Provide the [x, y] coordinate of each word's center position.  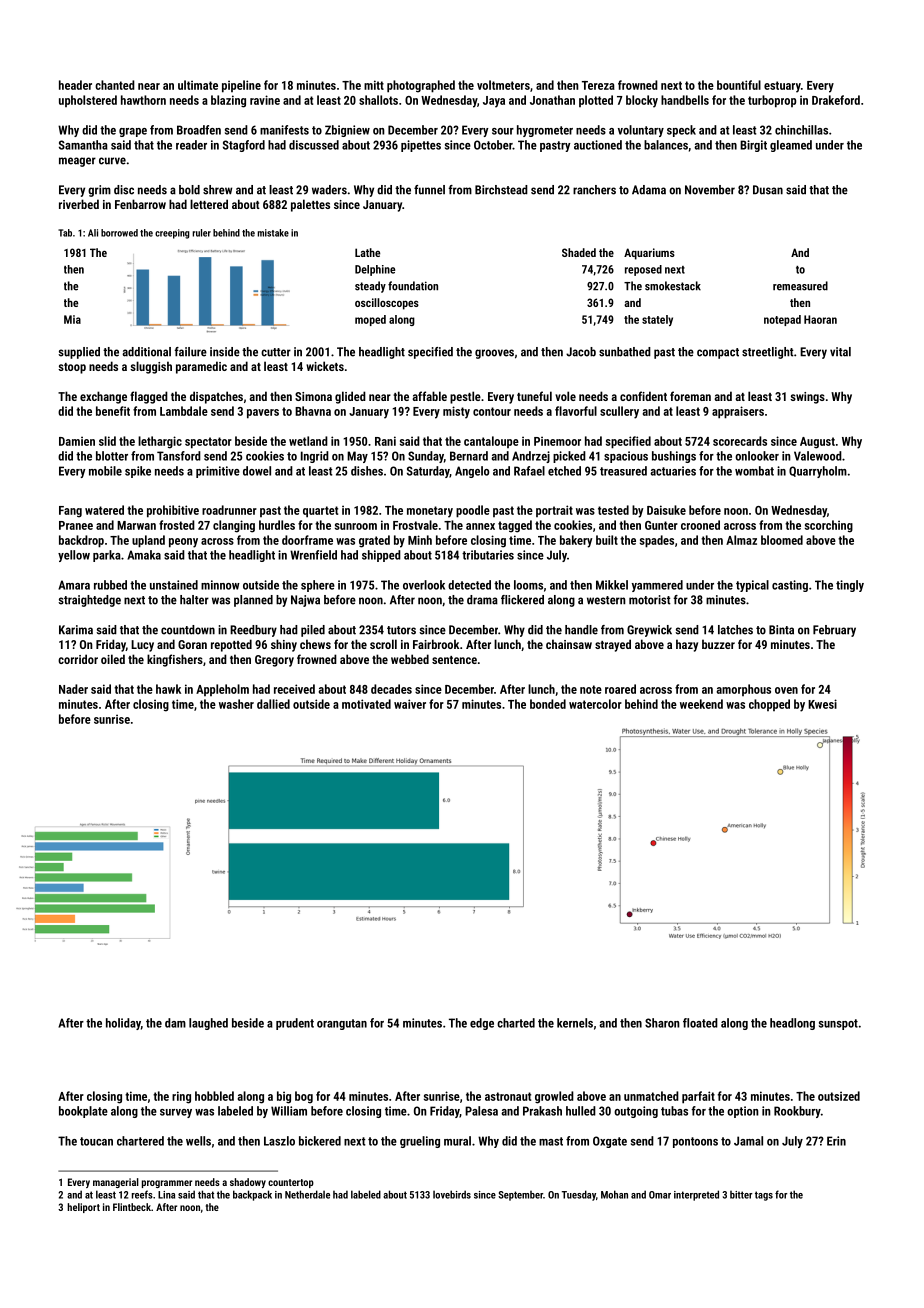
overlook [424, 585]
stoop [72, 368]
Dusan [768, 190]
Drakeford [836, 100]
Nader [73, 689]
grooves [494, 354]
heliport [83, 1208]
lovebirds [452, 1194]
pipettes [421, 146]
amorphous [744, 690]
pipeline [241, 86]
